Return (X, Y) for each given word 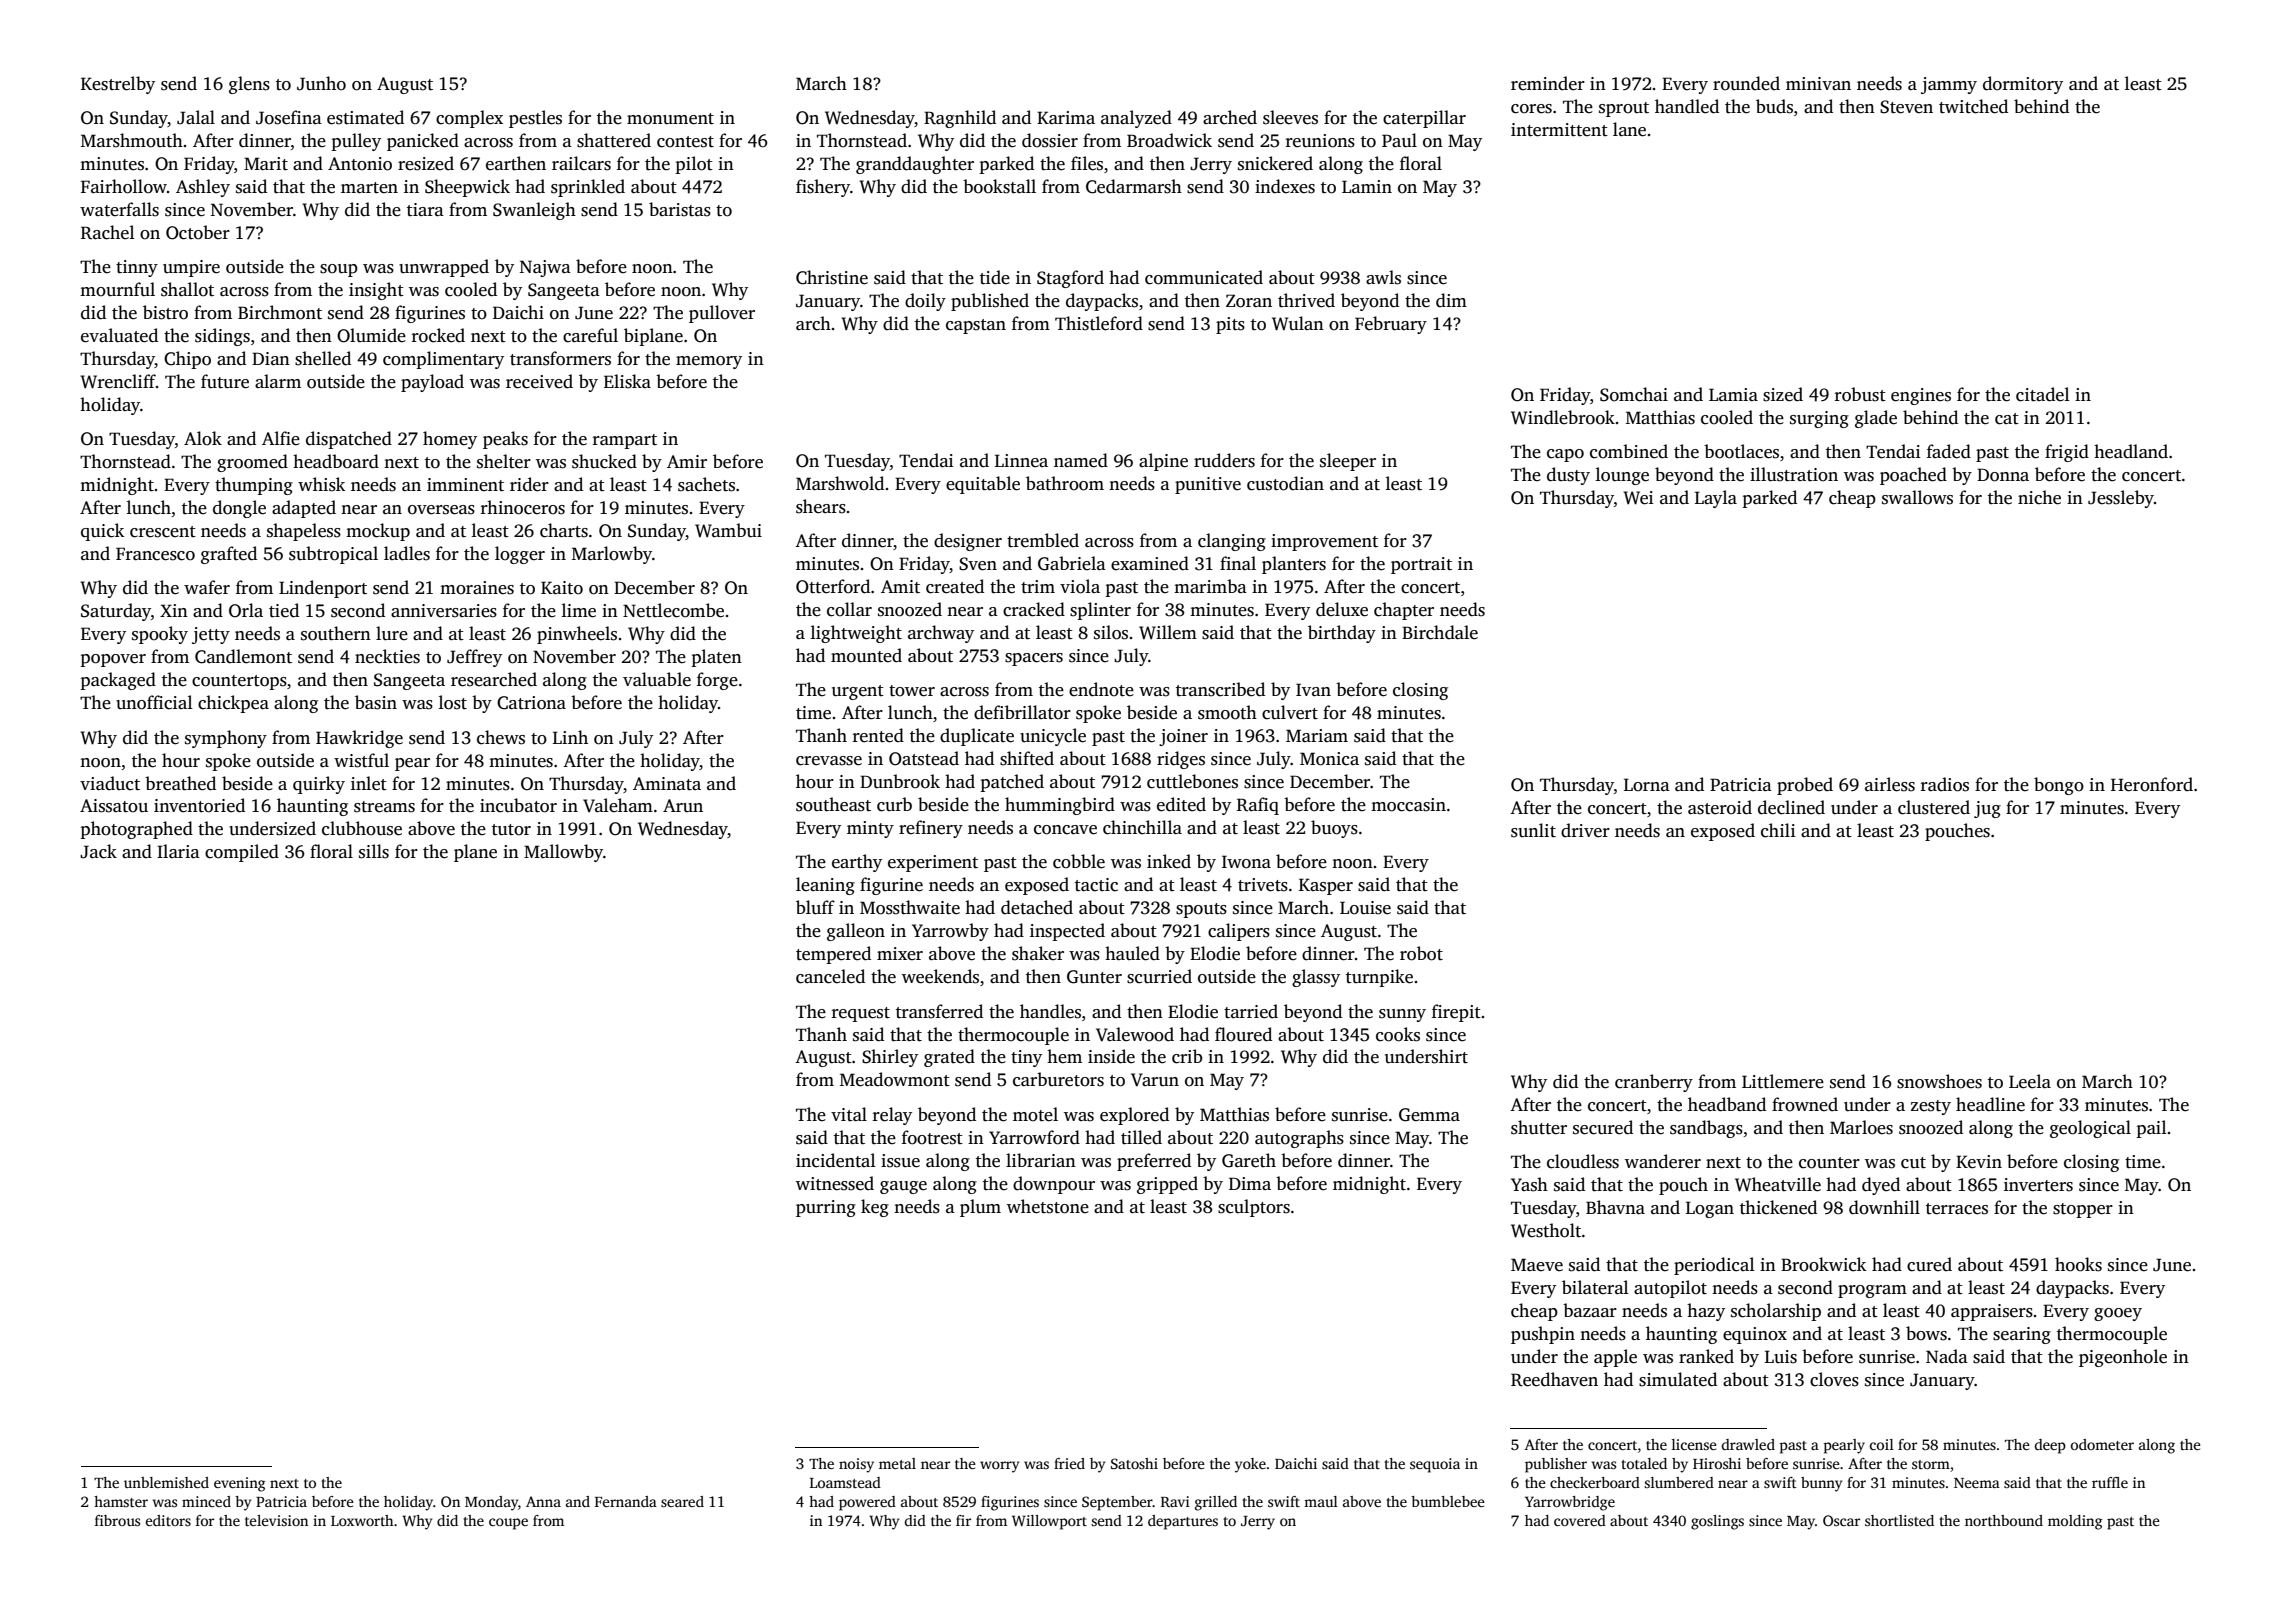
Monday (491, 1503)
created (955, 586)
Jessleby (2121, 499)
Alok (203, 438)
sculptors (1254, 1208)
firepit (1456, 1013)
